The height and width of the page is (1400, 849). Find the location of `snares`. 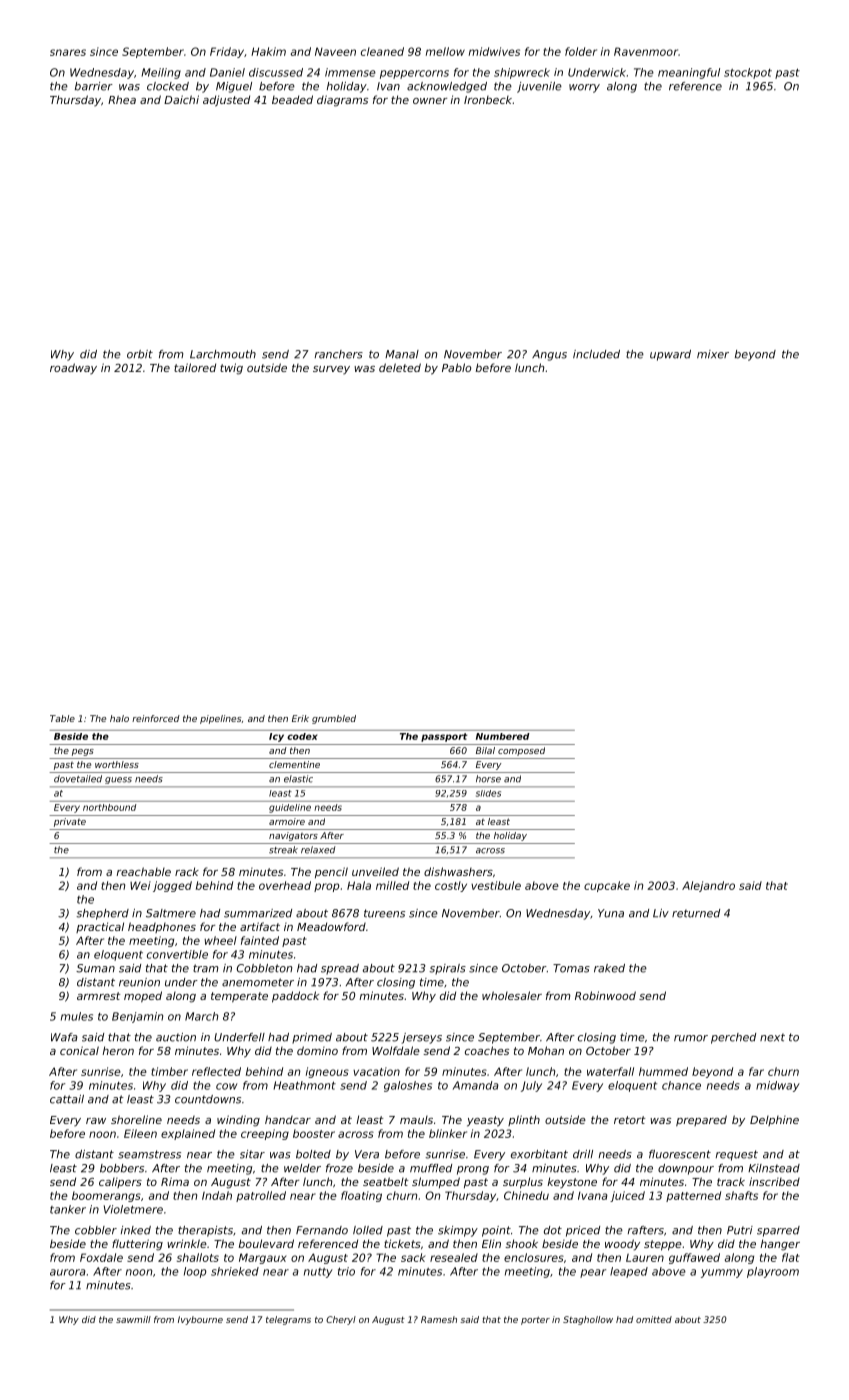

snares is located at coordinates (68, 52).
